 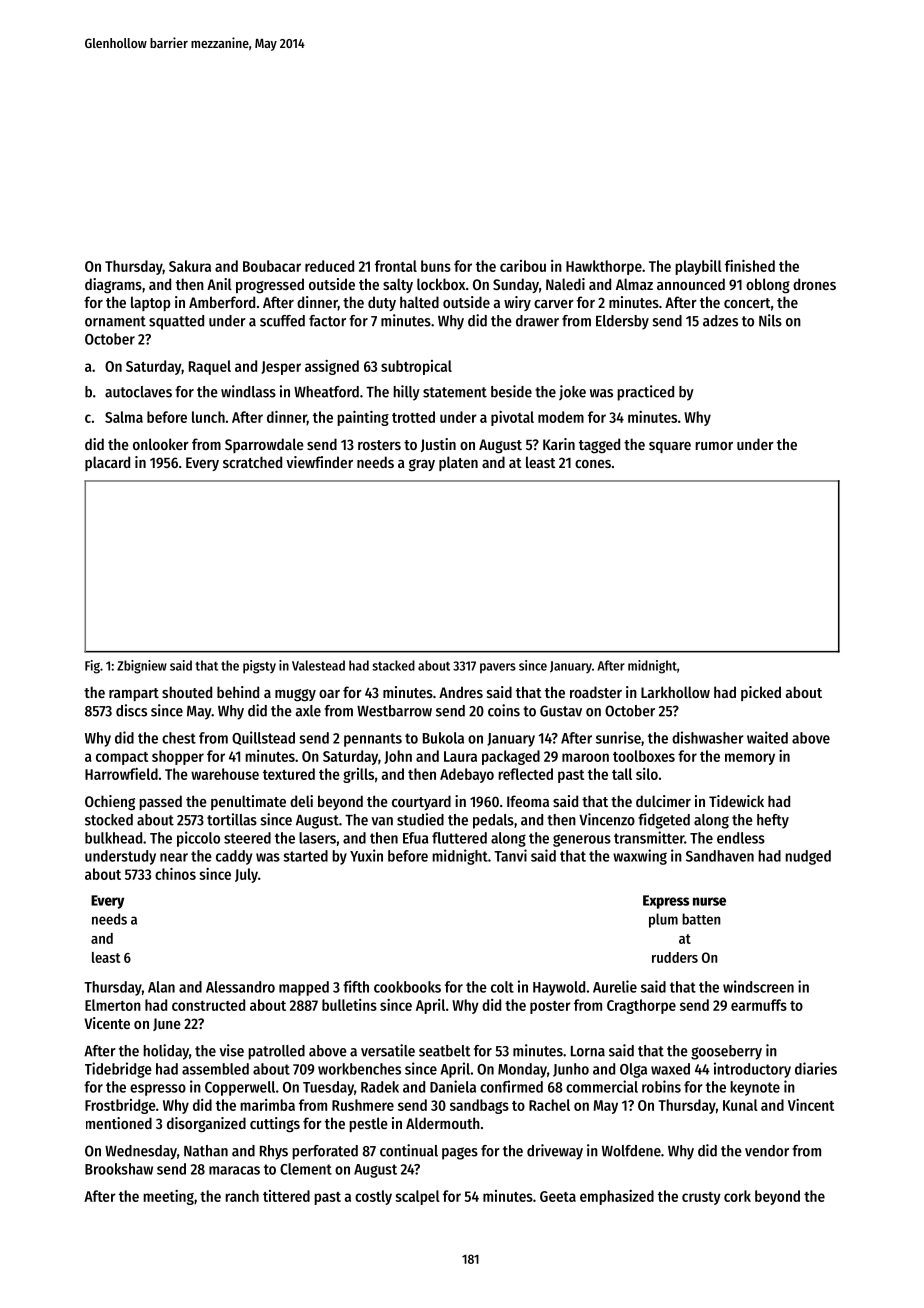 I want to click on bulkhead, so click(x=113, y=838).
